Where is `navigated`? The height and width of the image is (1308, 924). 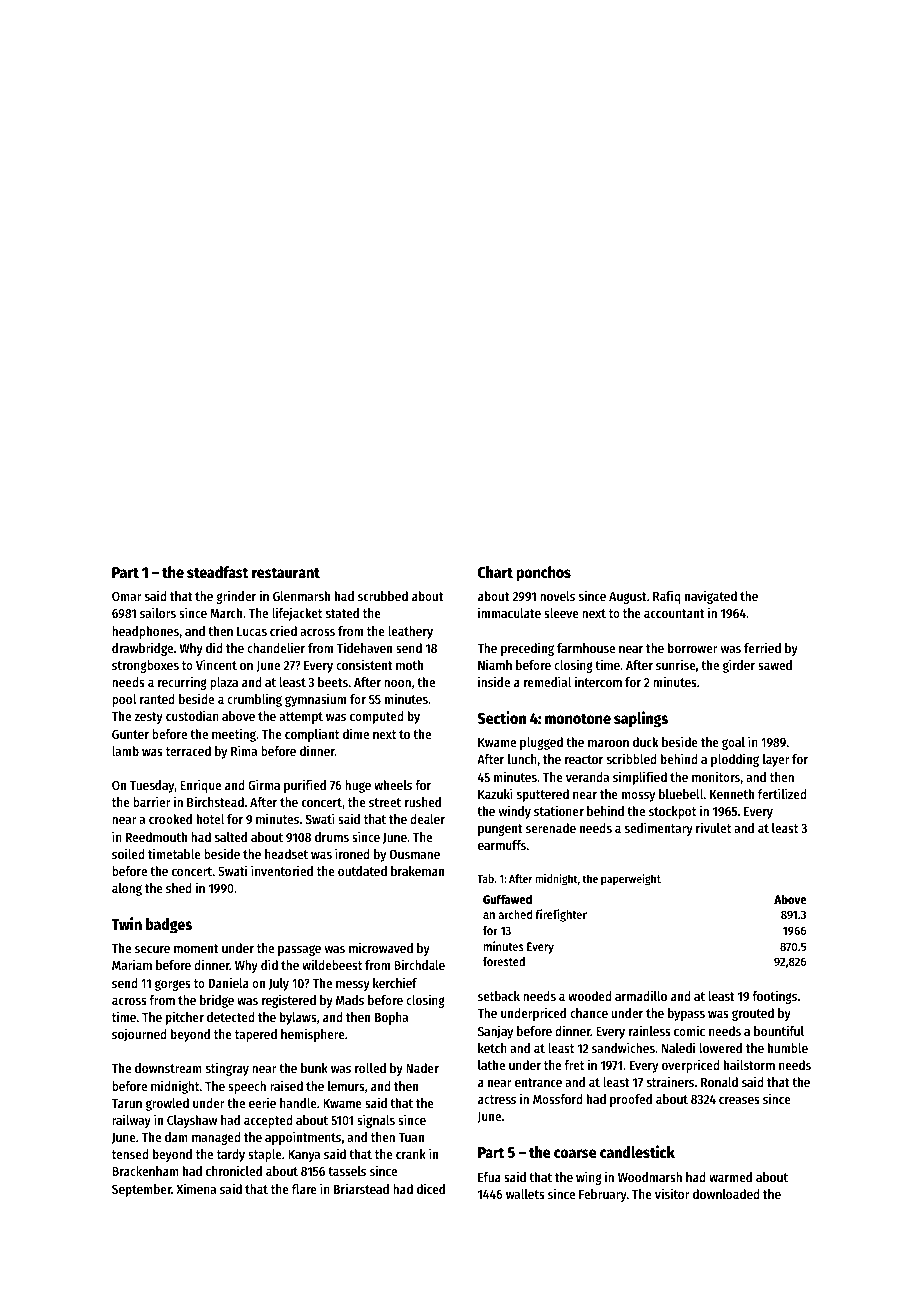
navigated is located at coordinates (711, 597).
